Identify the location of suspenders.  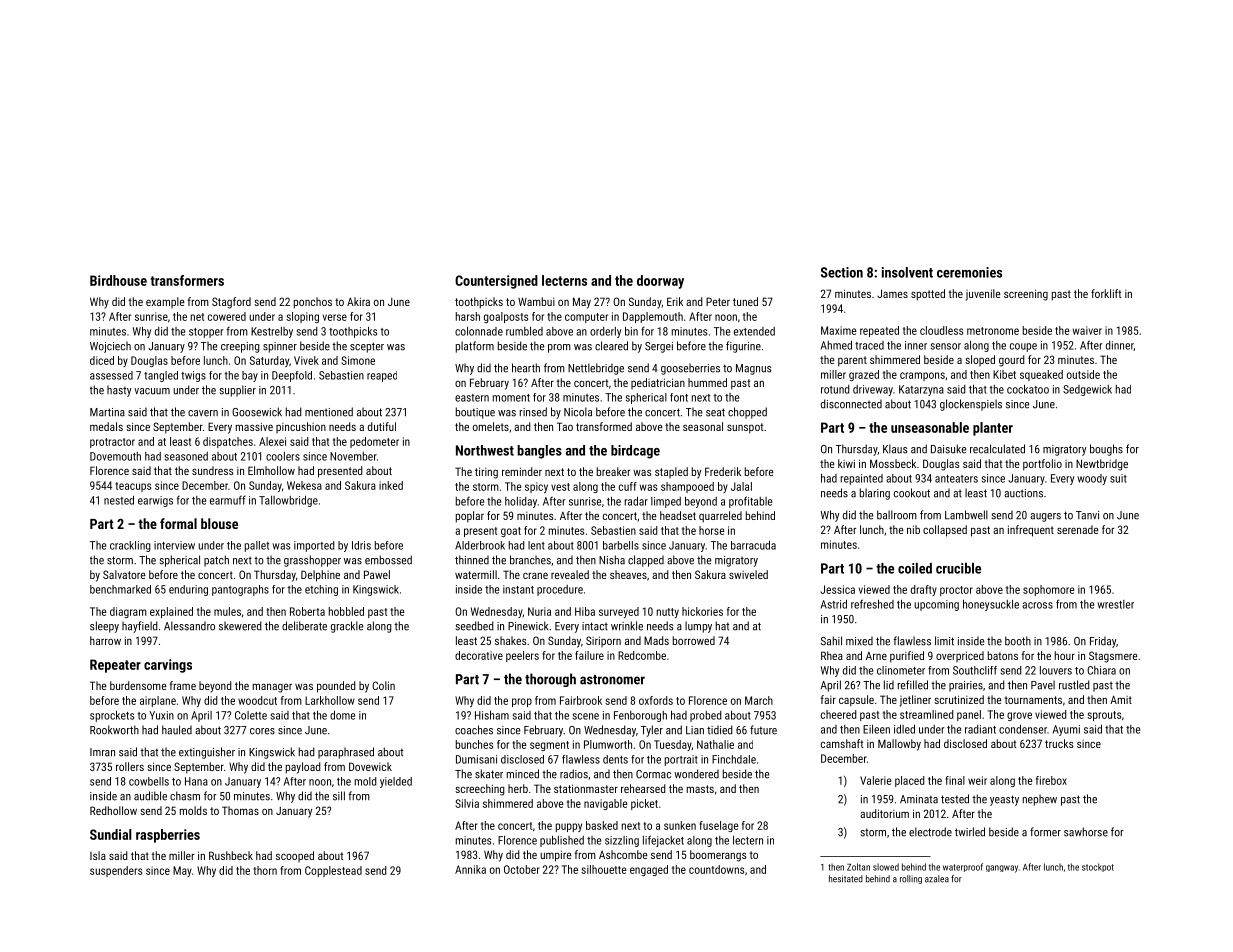
(116, 871).
